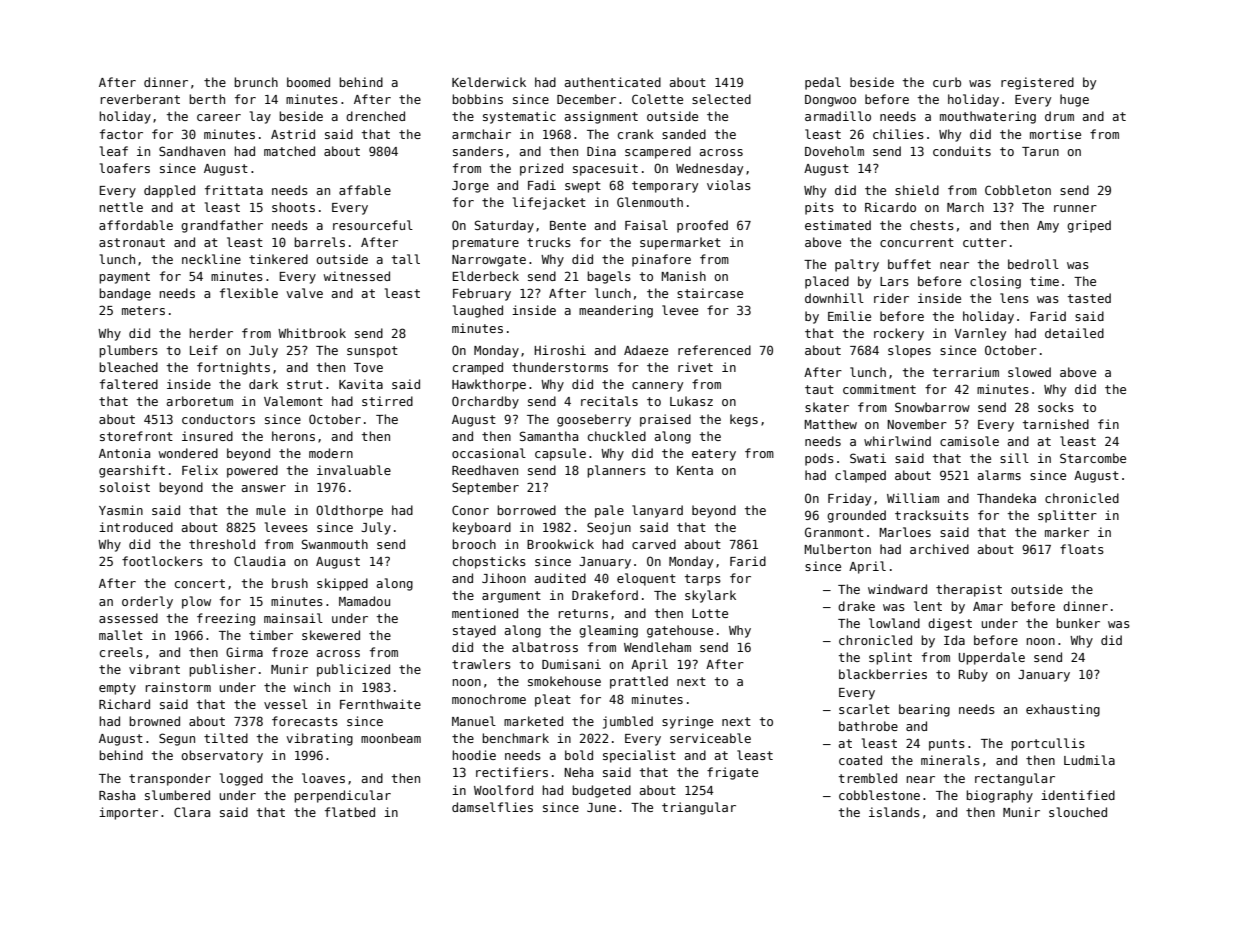  Describe the element at coordinates (1014, 298) in the screenshot. I see `lens` at that location.
